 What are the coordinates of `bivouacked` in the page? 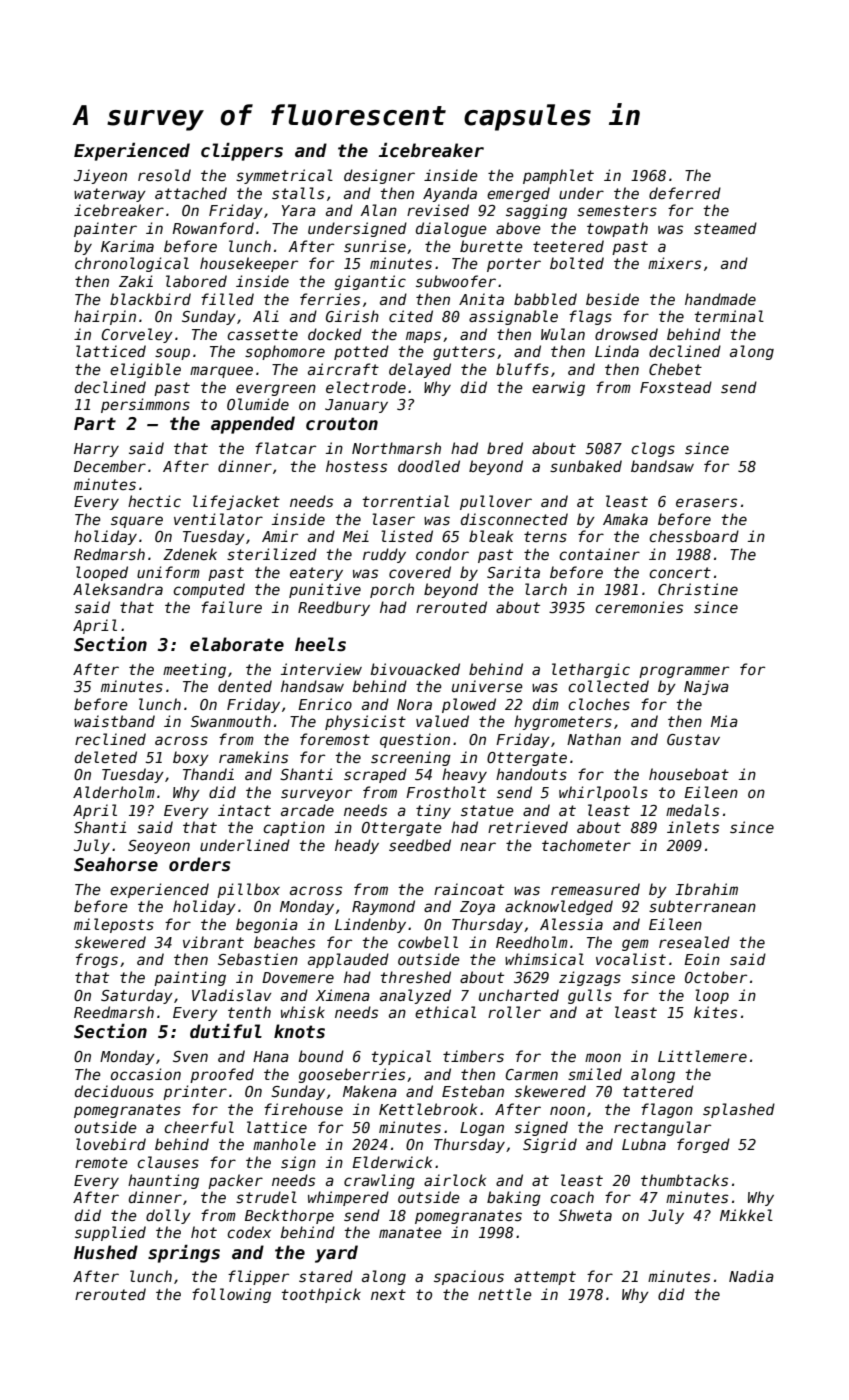 It's located at (415, 669).
